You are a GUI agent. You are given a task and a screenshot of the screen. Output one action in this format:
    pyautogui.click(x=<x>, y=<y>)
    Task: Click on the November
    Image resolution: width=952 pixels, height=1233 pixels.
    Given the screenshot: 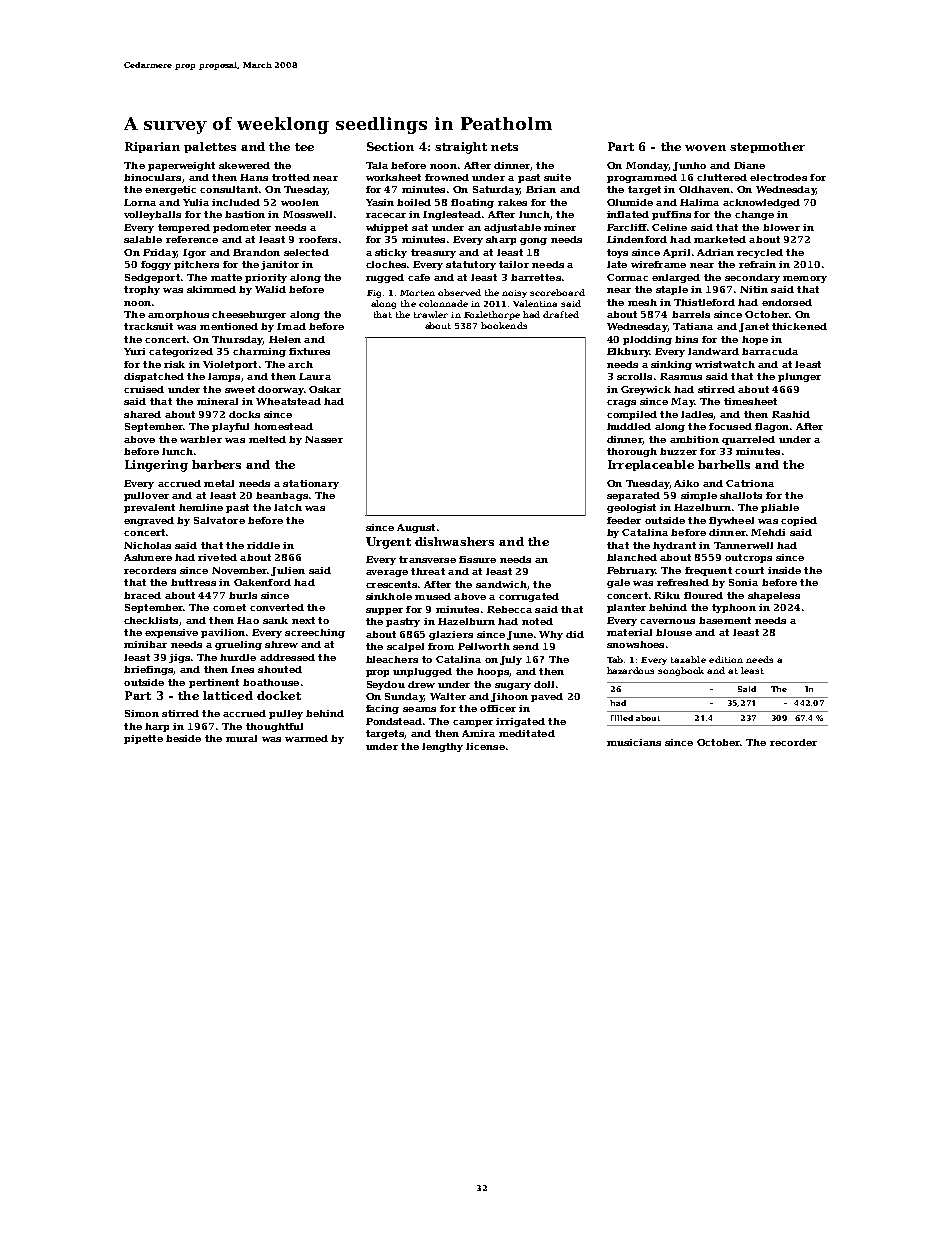 What is the action you would take?
    pyautogui.click(x=239, y=570)
